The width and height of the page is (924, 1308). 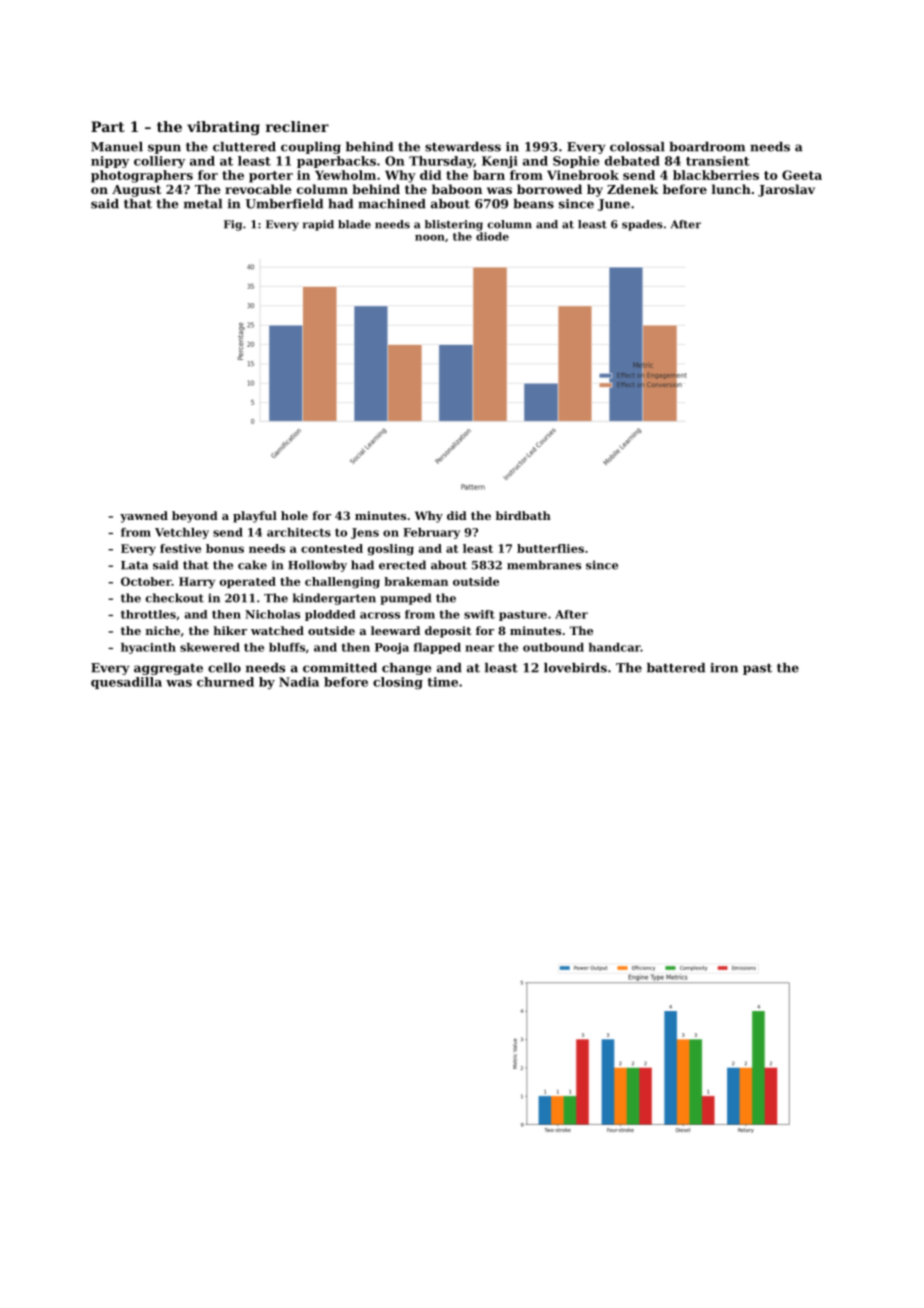 I want to click on yawned, so click(x=144, y=517).
